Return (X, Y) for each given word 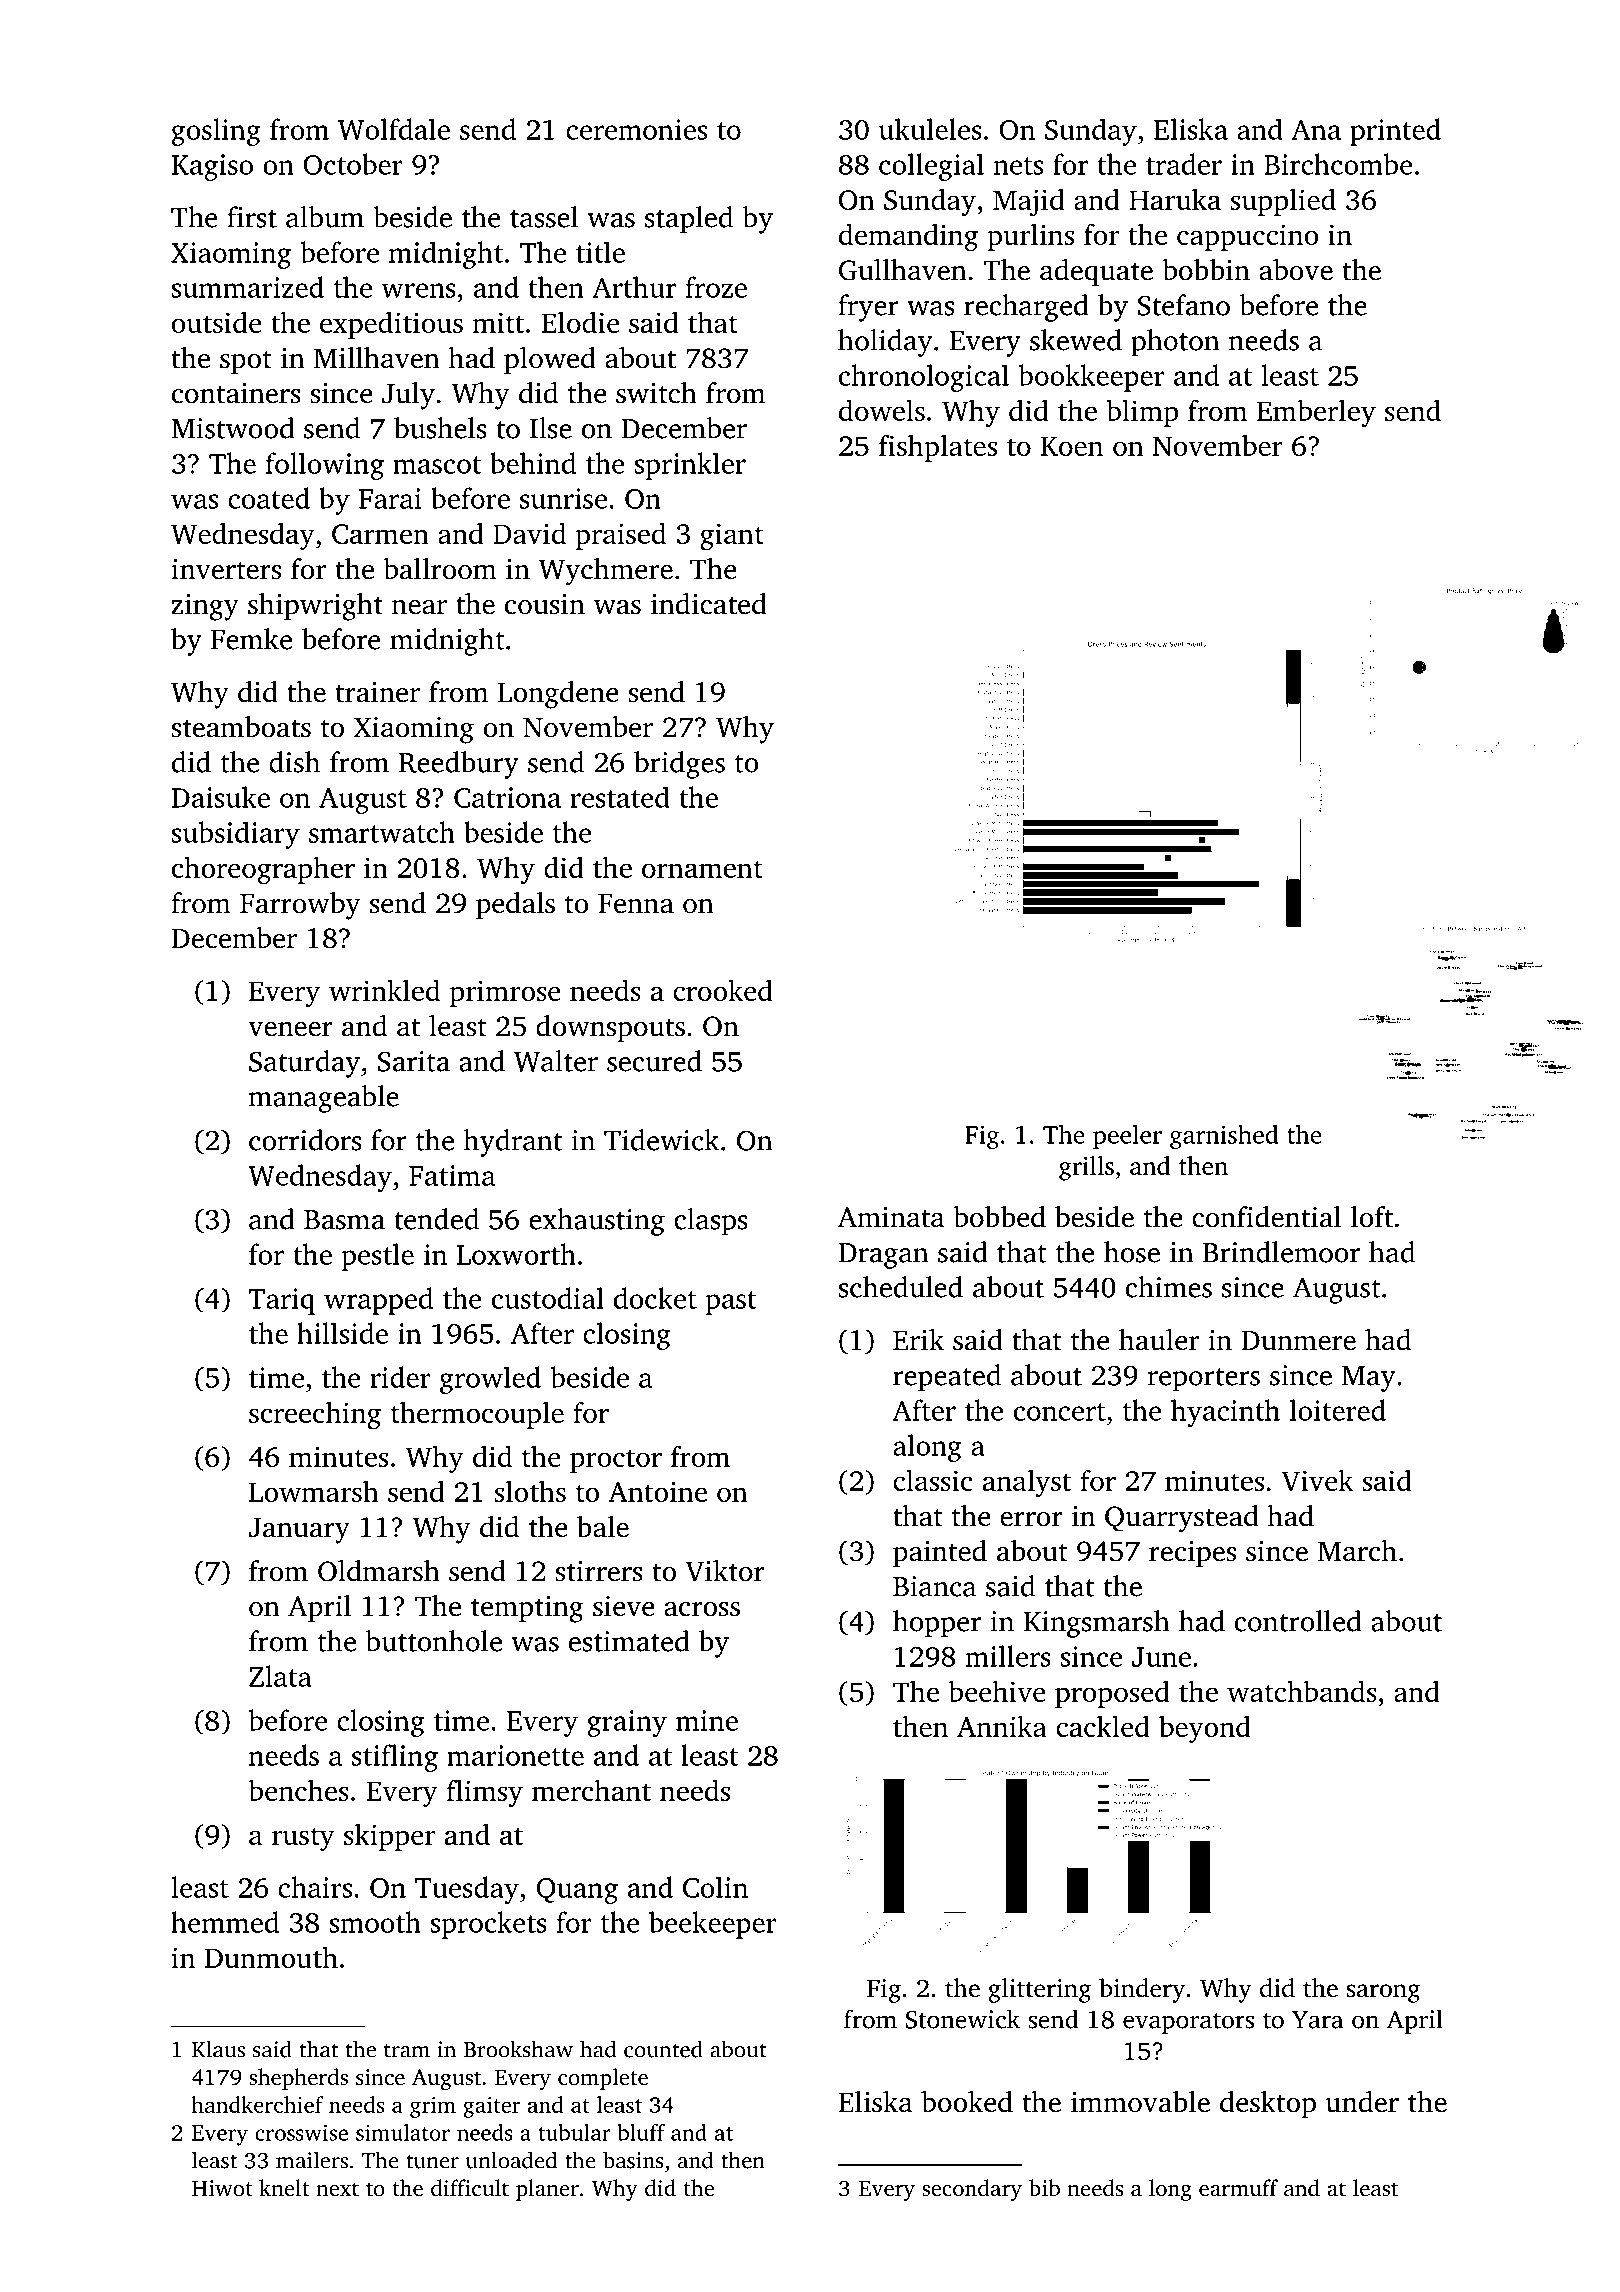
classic (933, 1480)
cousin (545, 604)
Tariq (281, 1301)
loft (1372, 1217)
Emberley (1316, 413)
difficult (470, 2188)
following (325, 466)
